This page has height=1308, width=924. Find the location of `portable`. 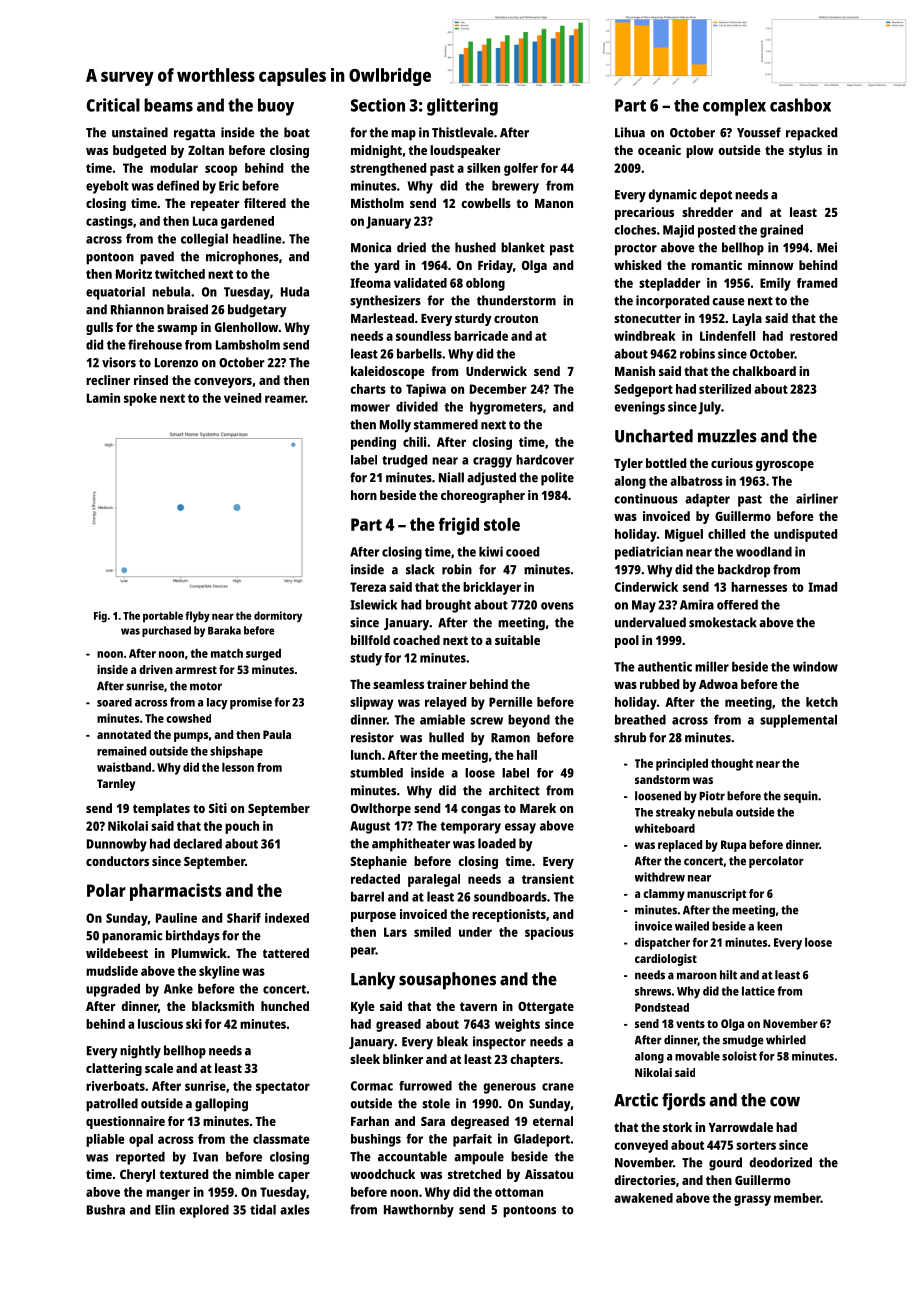

portable is located at coordinates (163, 617).
